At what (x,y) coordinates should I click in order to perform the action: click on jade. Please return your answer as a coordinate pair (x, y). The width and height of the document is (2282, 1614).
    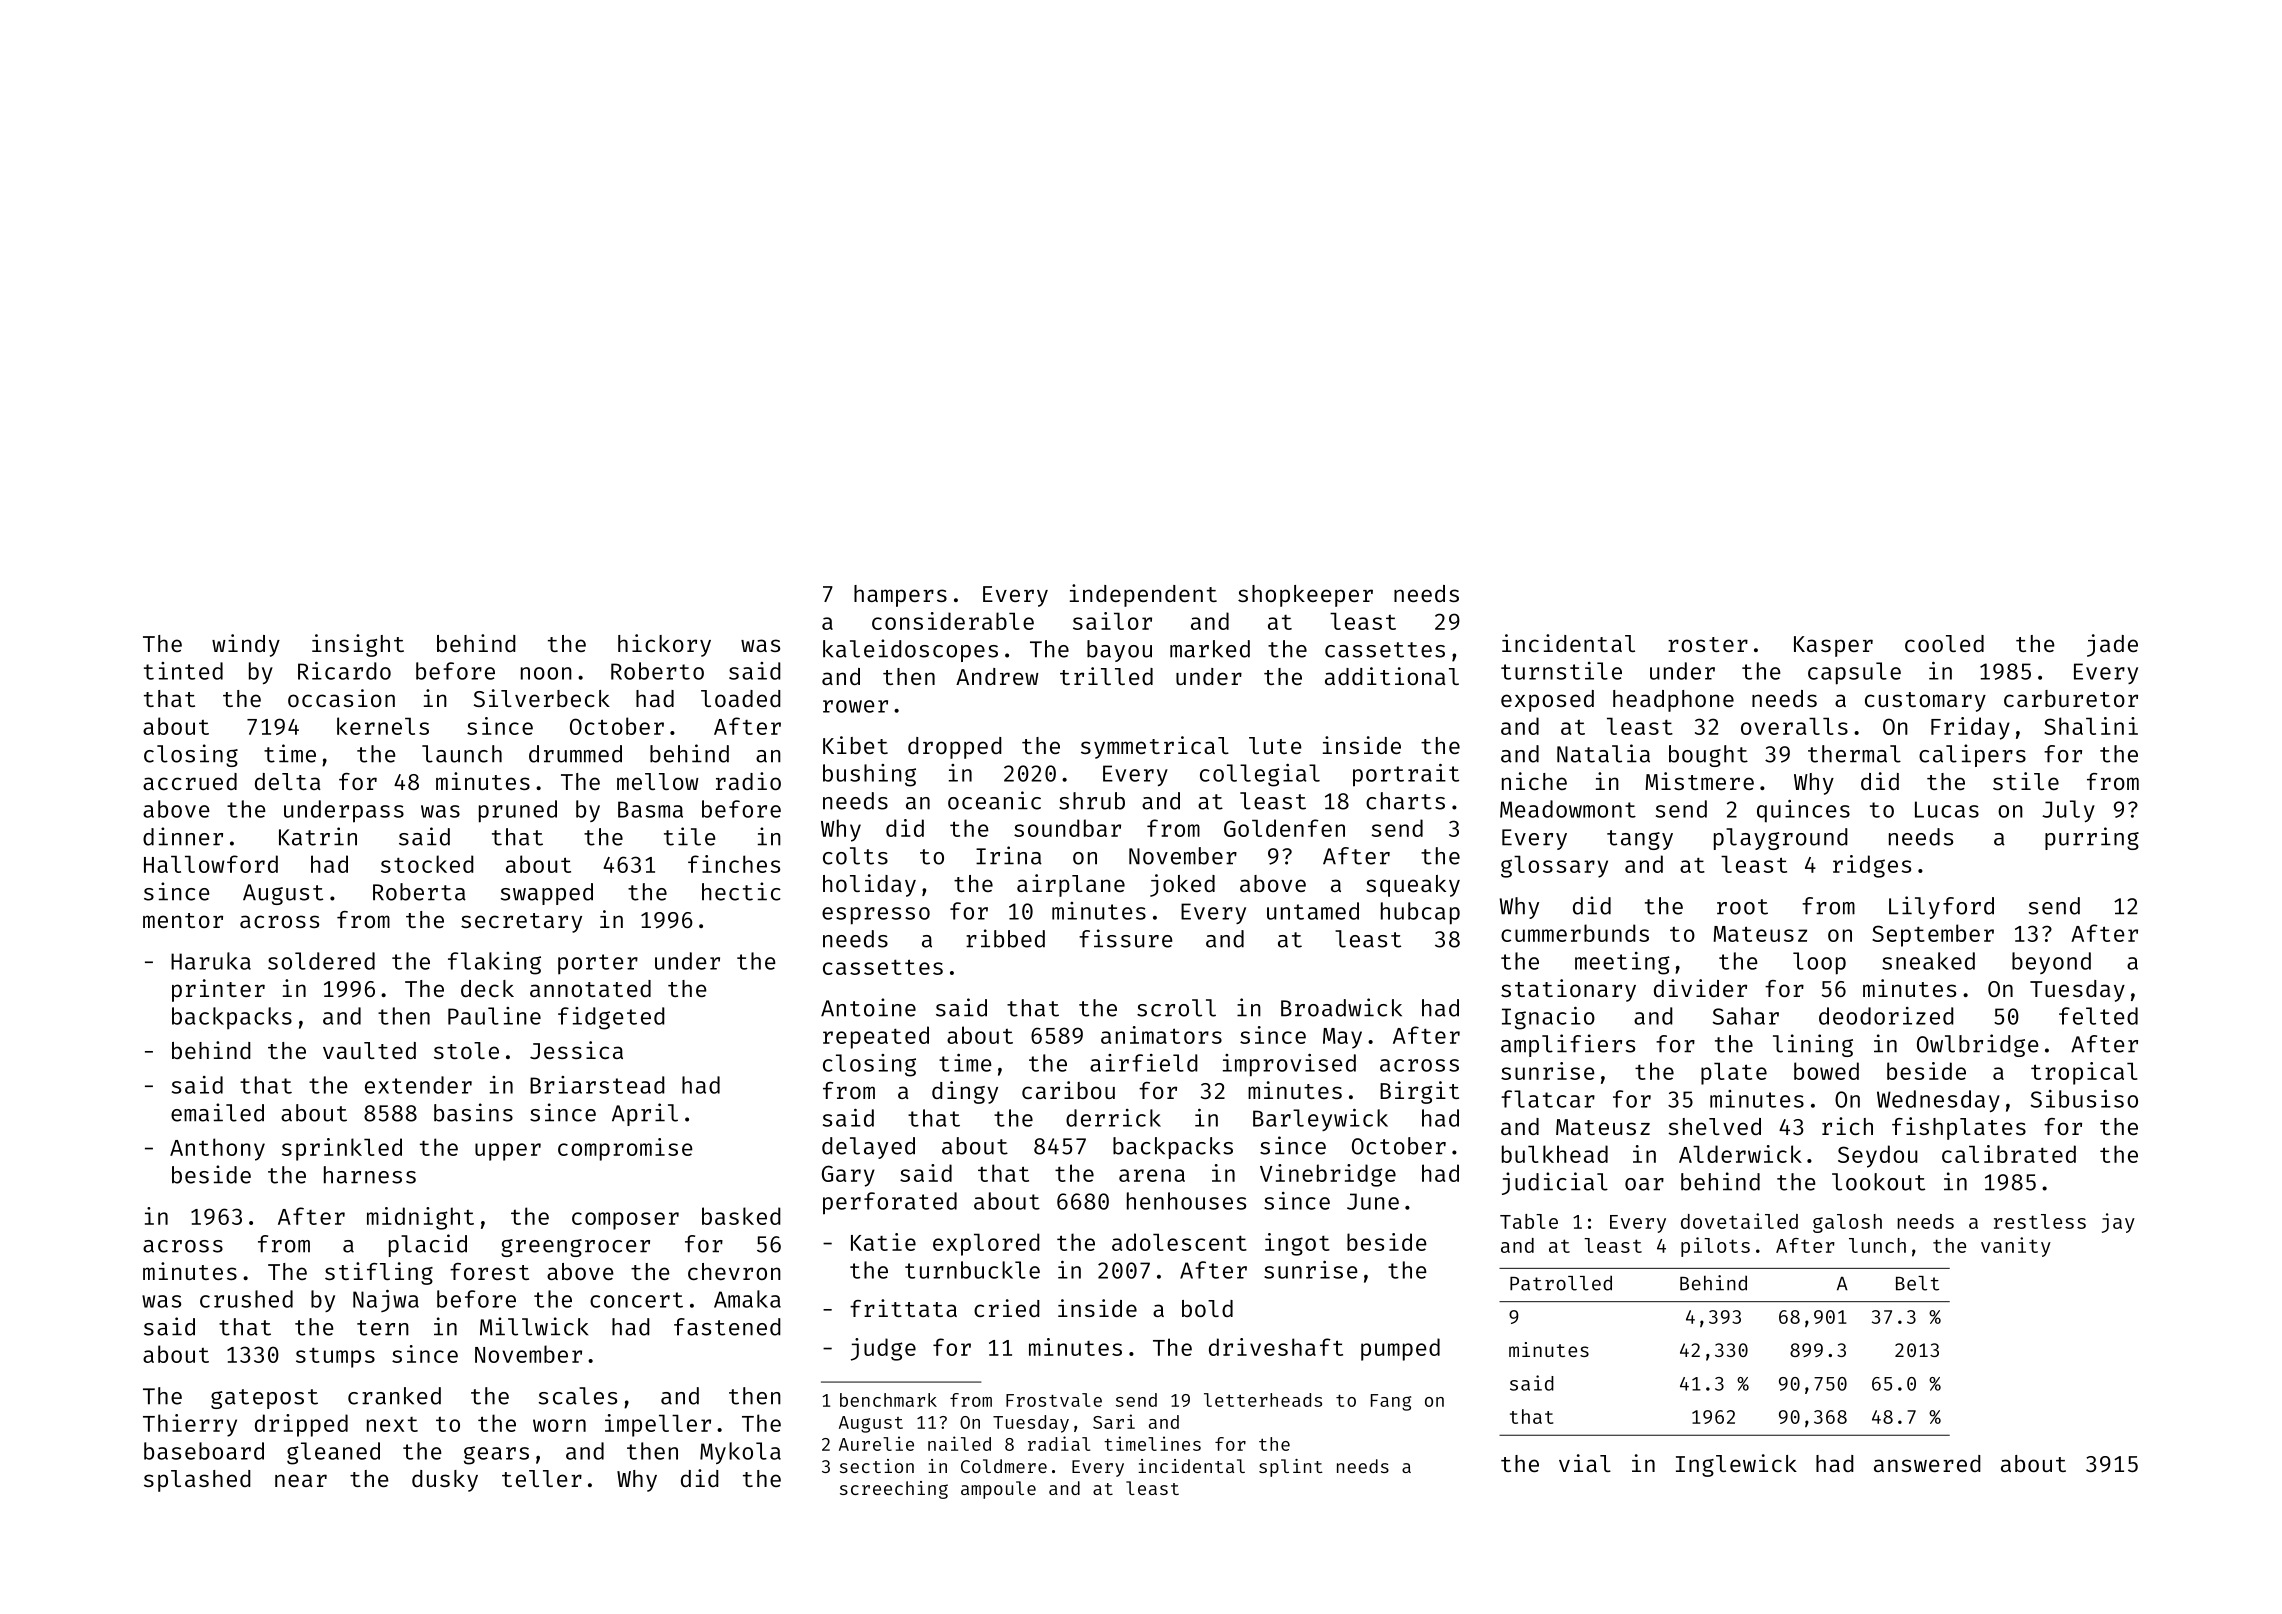
    Looking at the image, I should click on (2112, 645).
